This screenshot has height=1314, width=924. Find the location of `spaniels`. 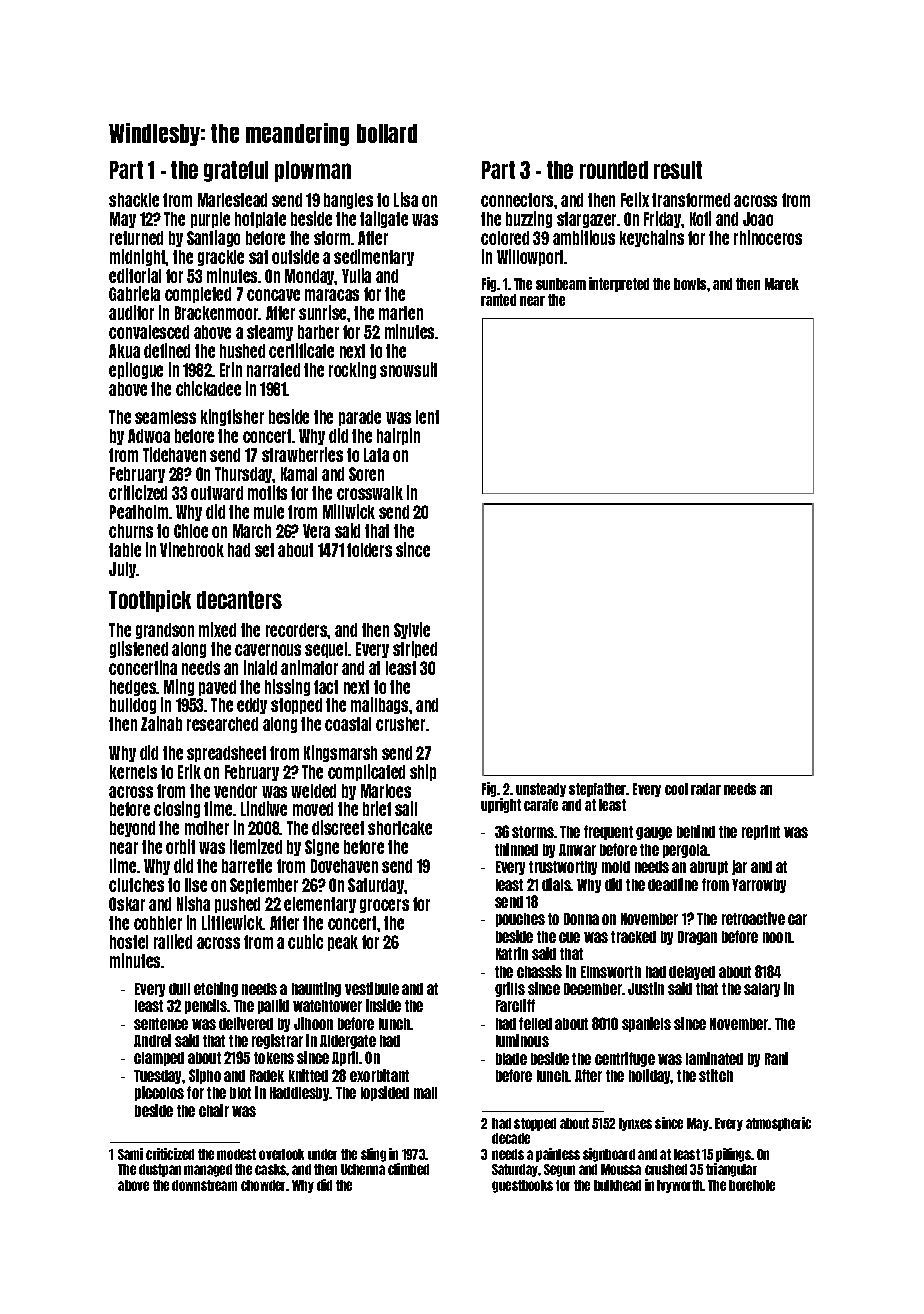

spaniels is located at coordinates (646, 1024).
